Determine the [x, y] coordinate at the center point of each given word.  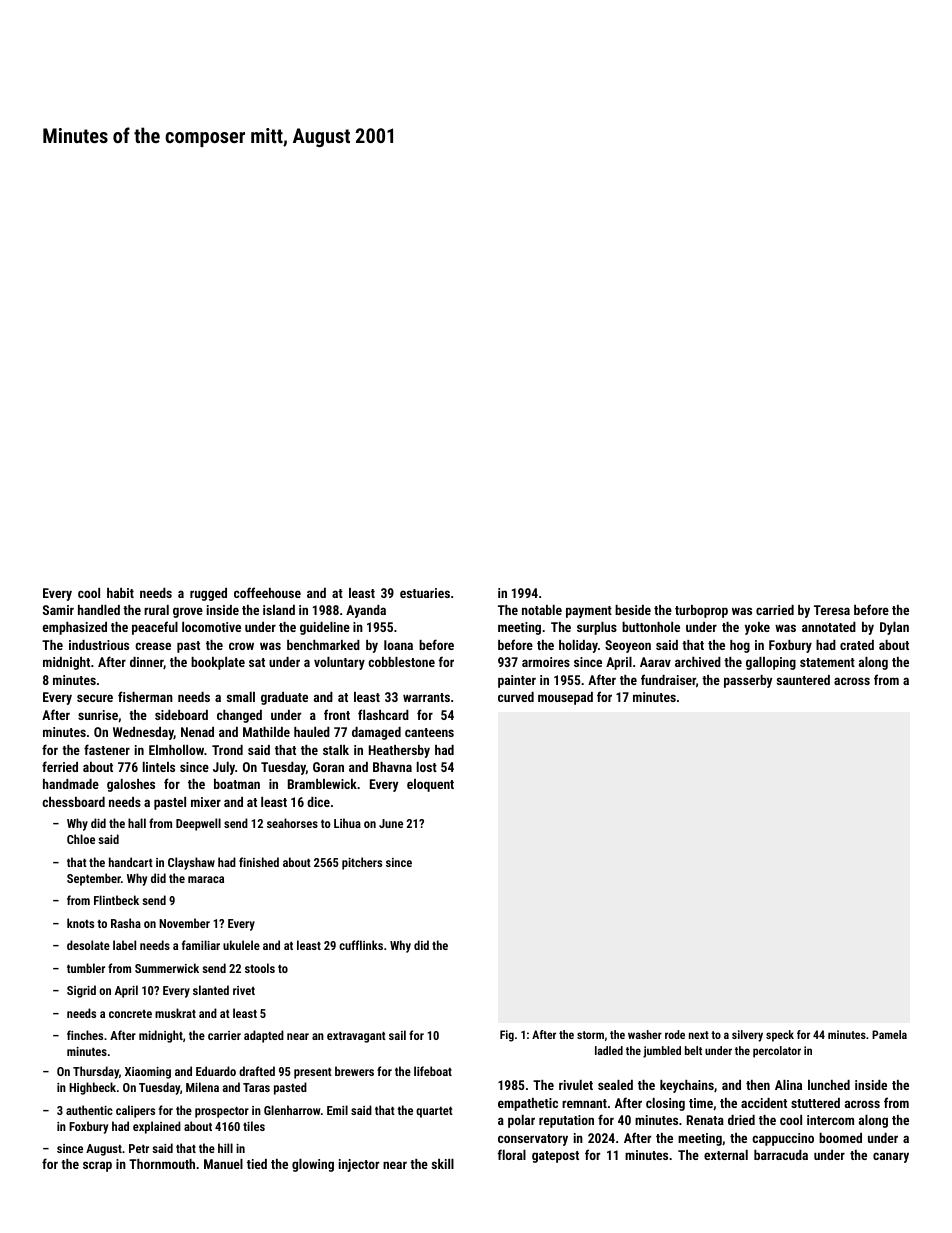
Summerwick [167, 968]
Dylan [894, 628]
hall [137, 823]
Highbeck [92, 1088]
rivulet [576, 1085]
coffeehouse [267, 592]
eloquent [430, 785]
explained [157, 1127]
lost [427, 767]
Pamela [889, 1034]
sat [257, 662]
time [701, 1103]
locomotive [211, 627]
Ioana [398, 645]
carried [775, 610]
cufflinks [361, 945]
